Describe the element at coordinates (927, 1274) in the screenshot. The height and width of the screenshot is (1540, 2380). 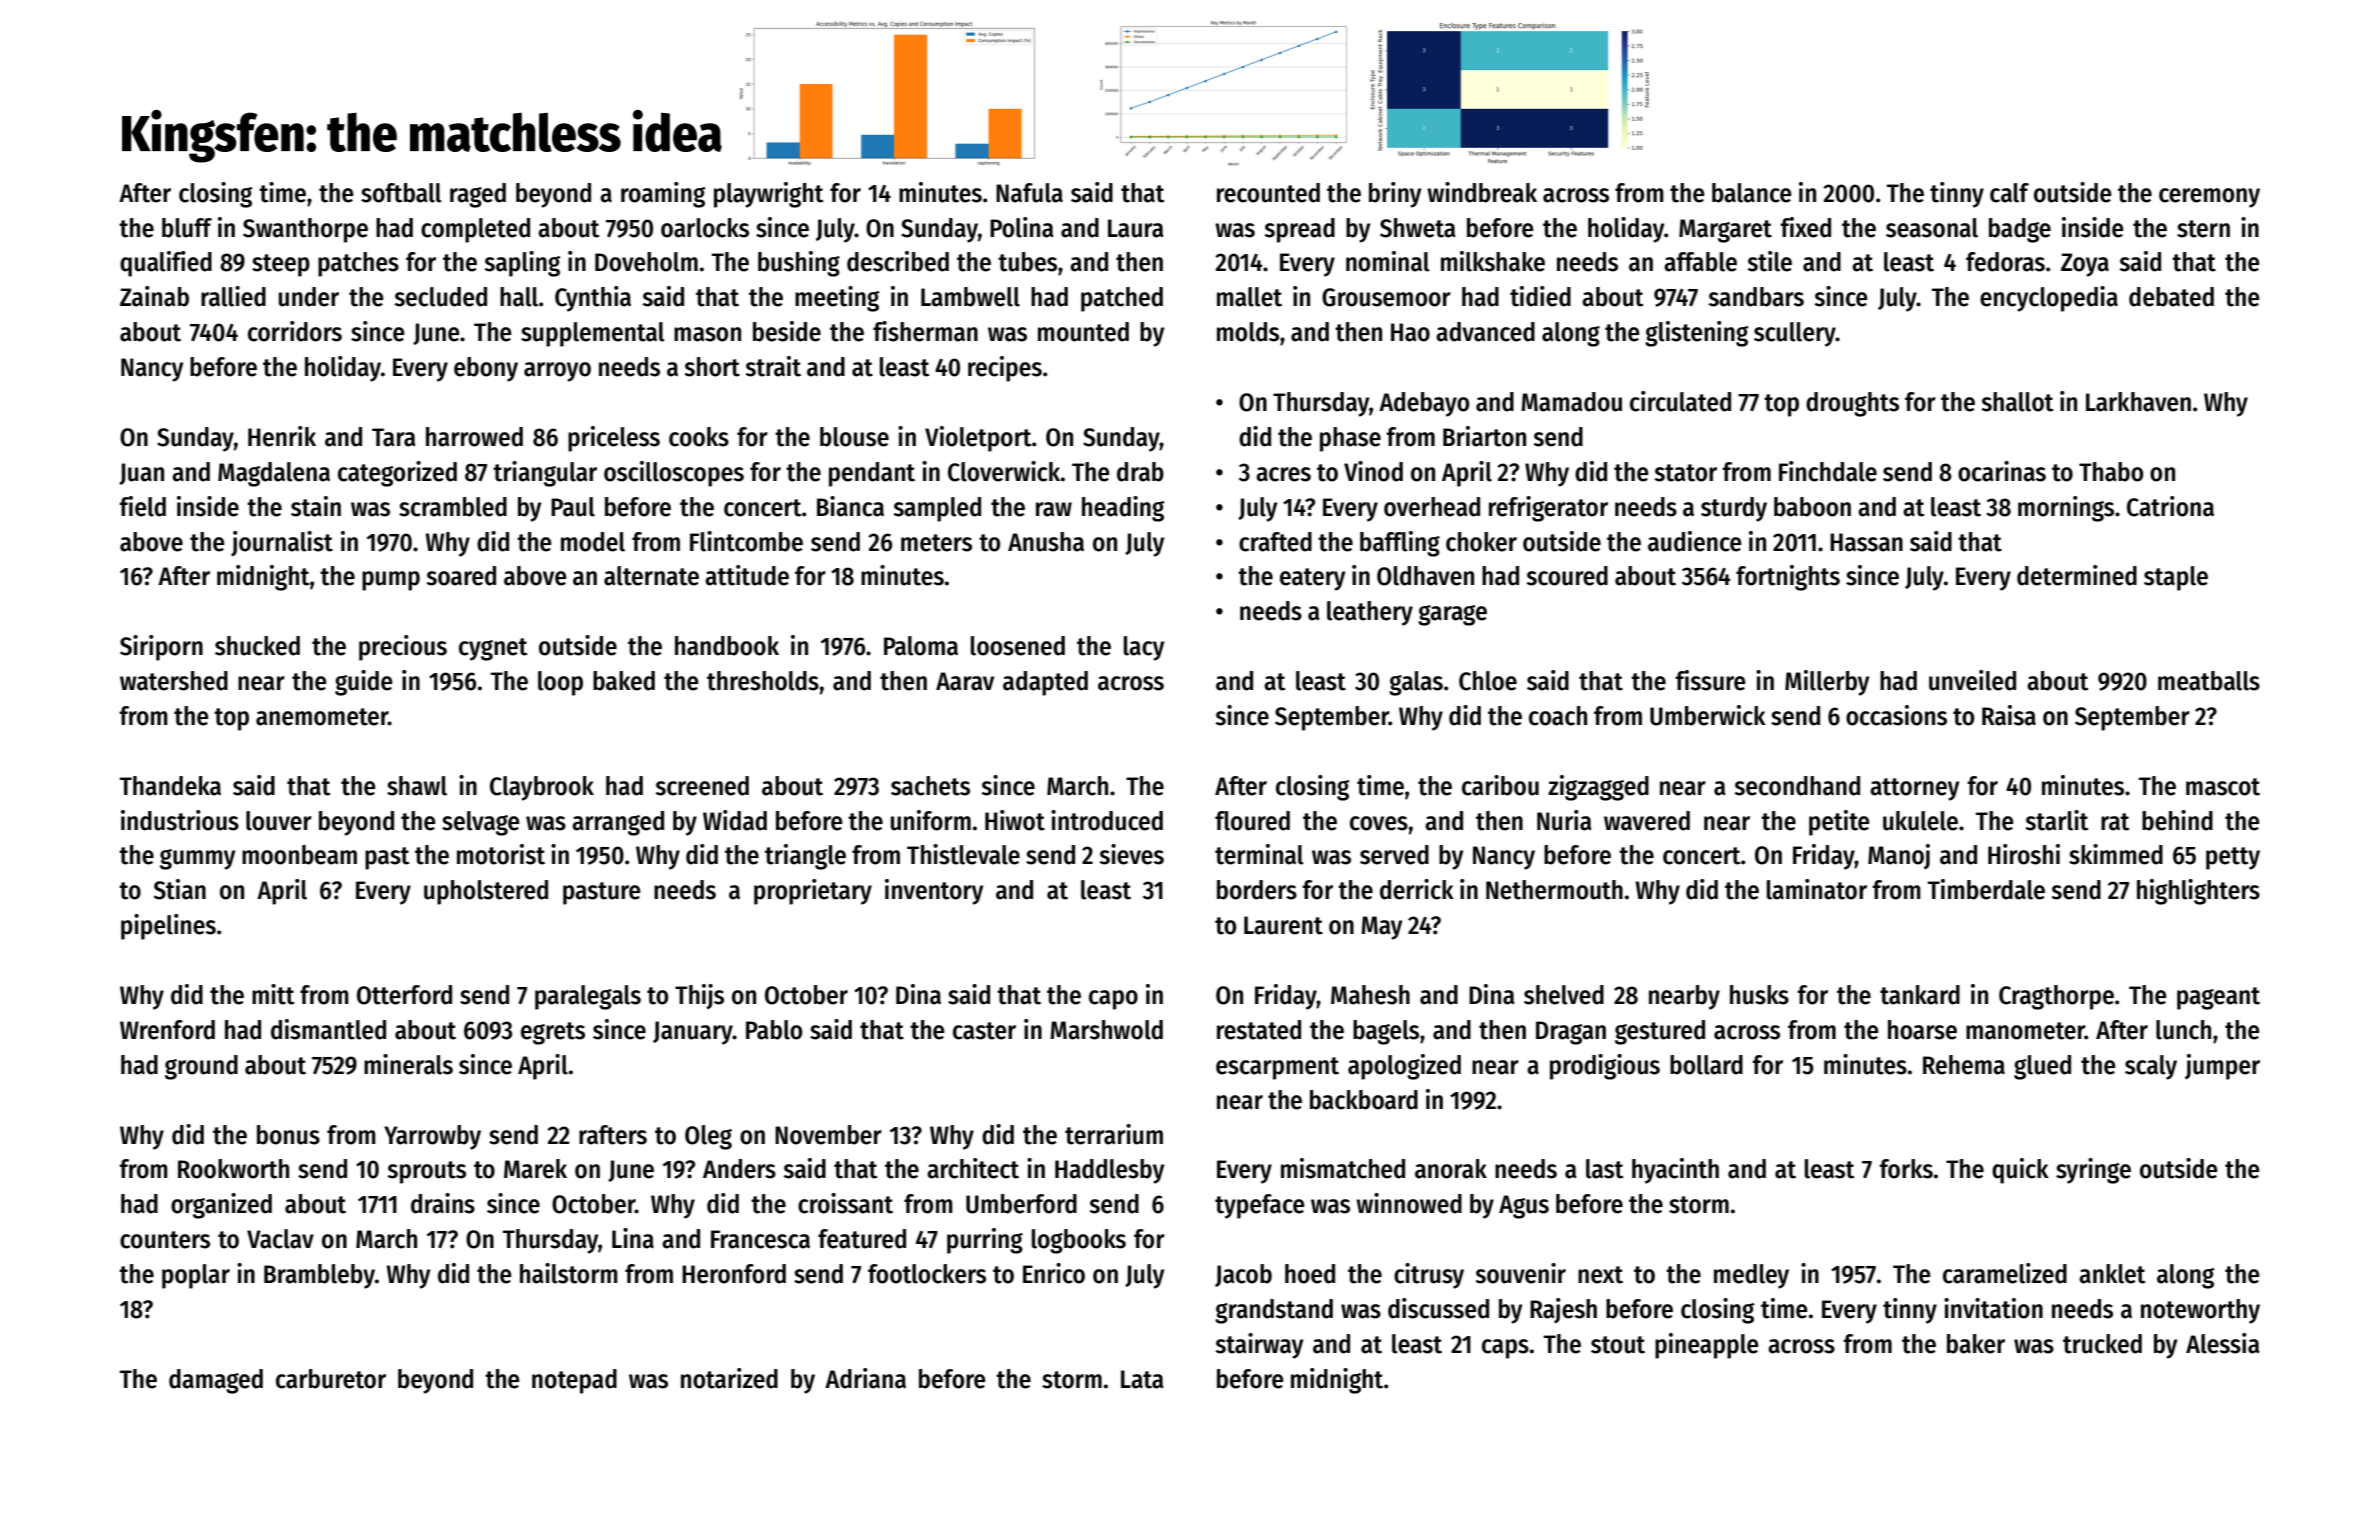
I see `footlockers` at that location.
